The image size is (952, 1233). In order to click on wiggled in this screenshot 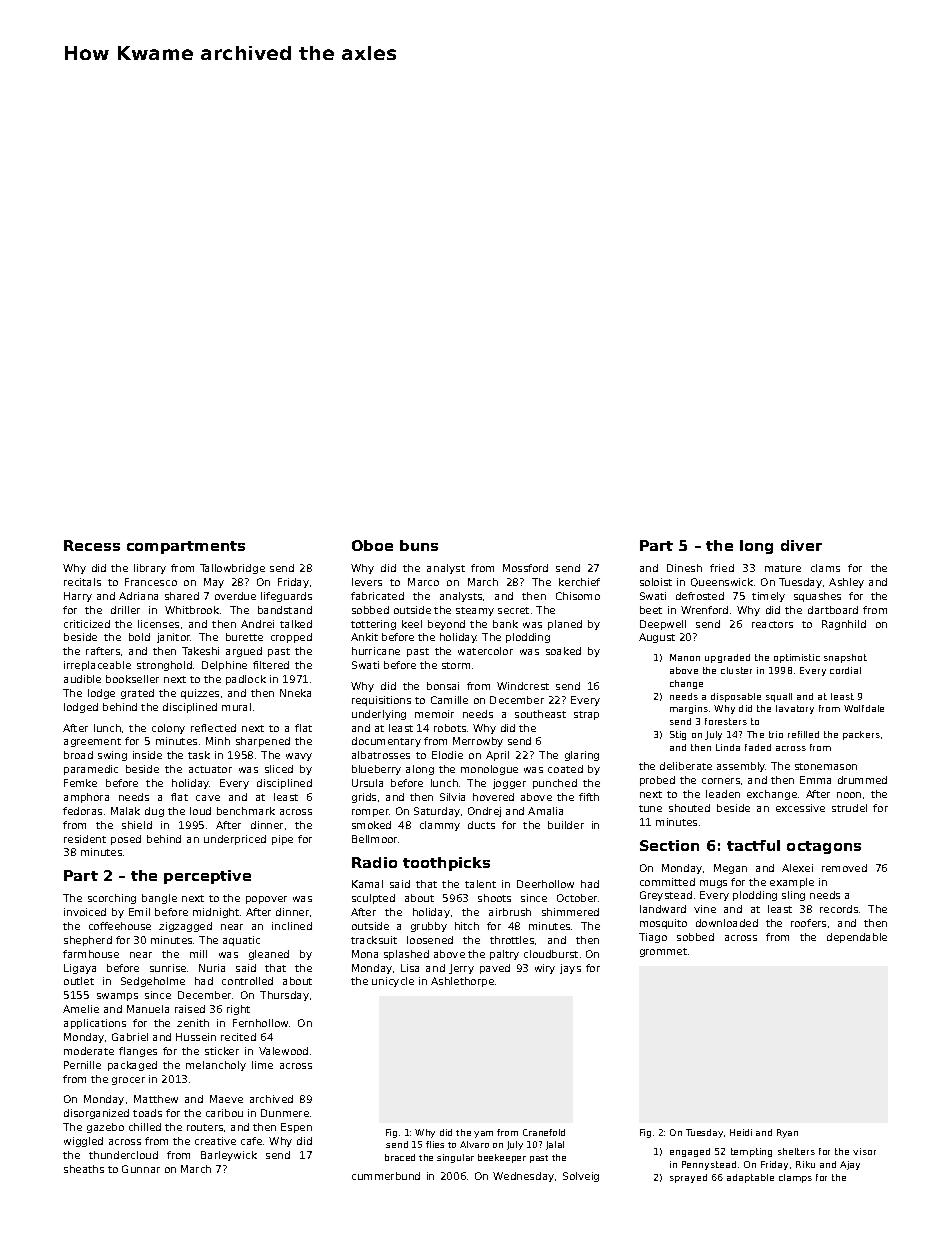, I will do `click(83, 1142)`.
